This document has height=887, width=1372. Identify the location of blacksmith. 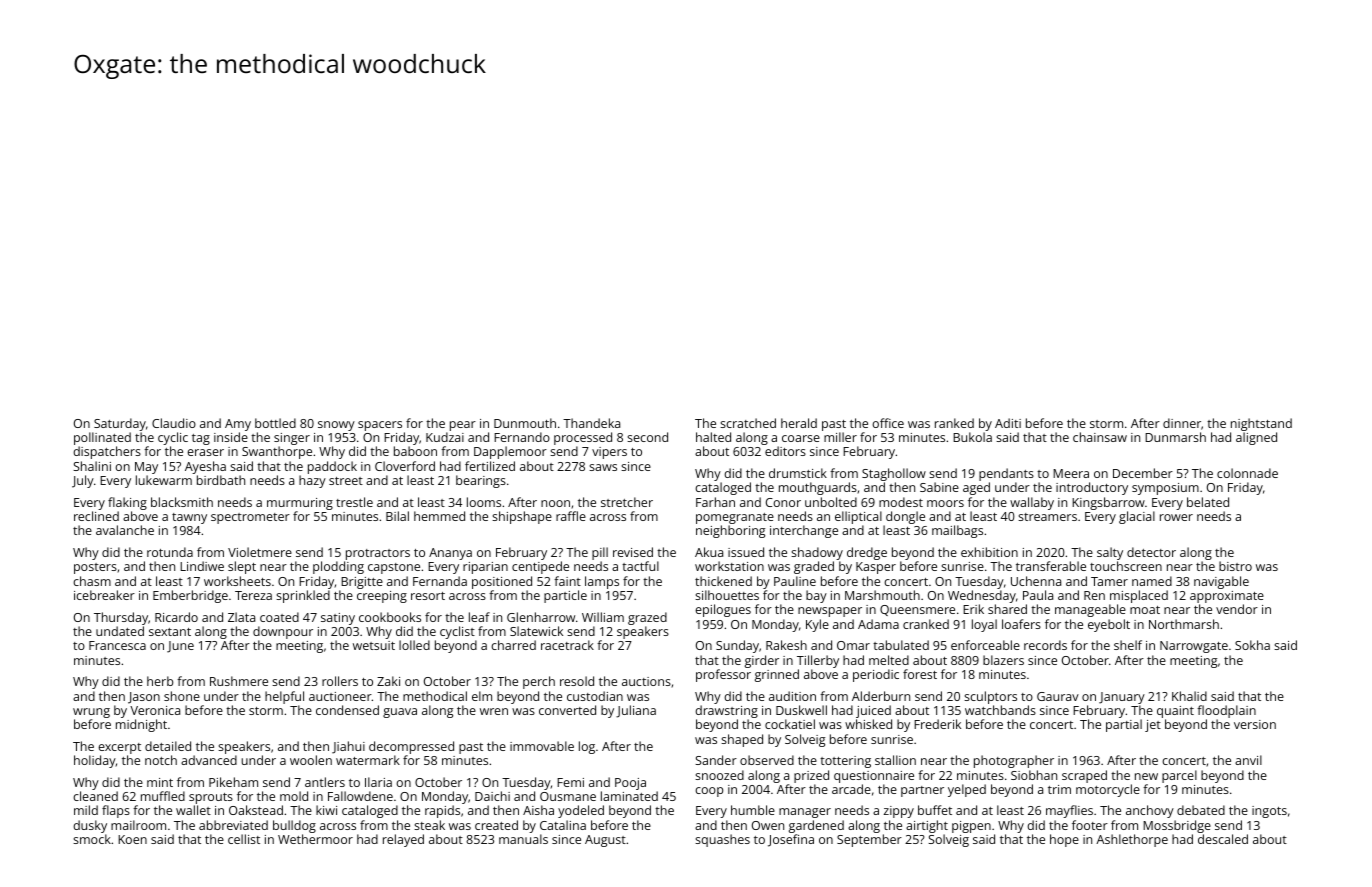
(182, 502).
